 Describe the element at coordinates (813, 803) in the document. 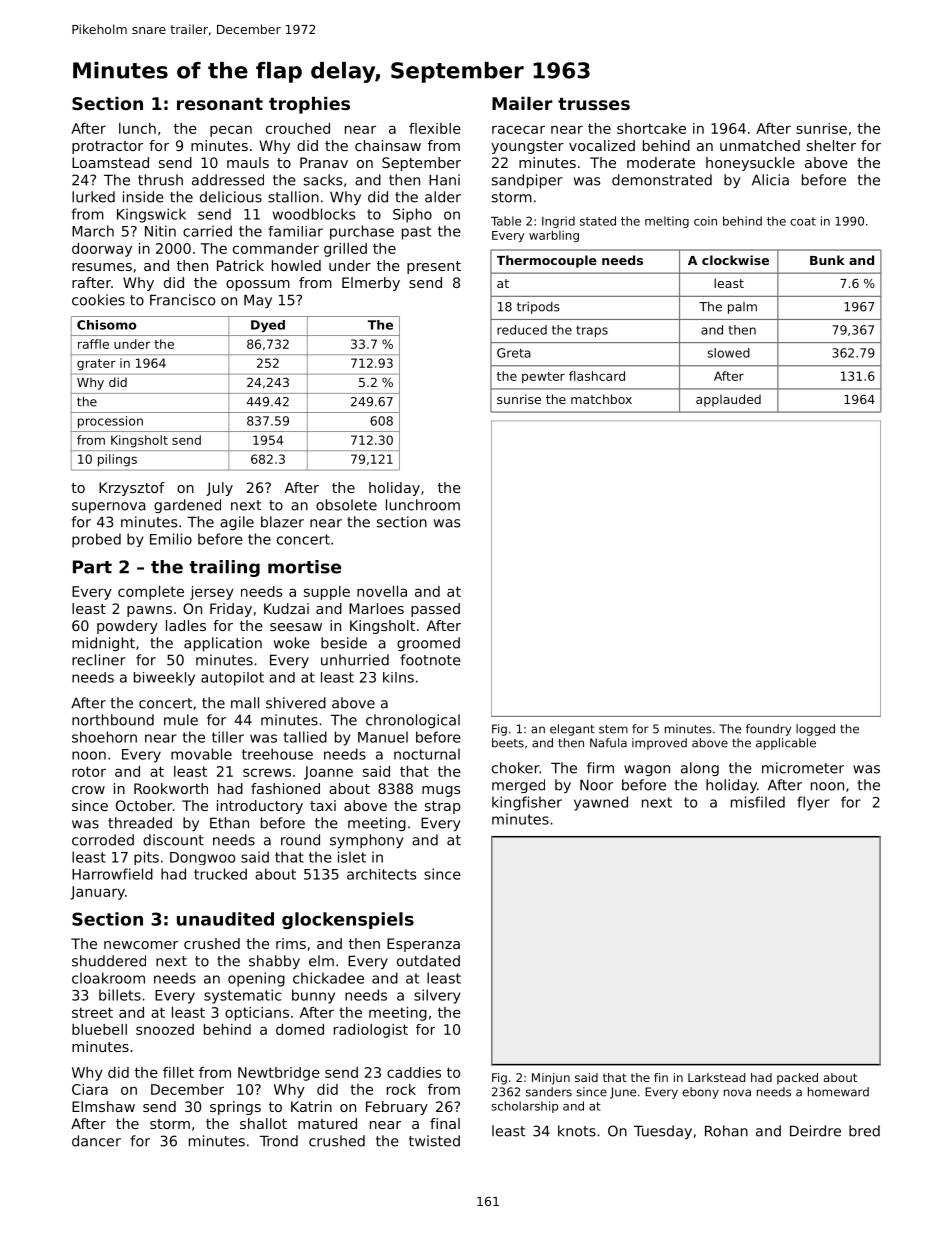

I see `flyer` at that location.
